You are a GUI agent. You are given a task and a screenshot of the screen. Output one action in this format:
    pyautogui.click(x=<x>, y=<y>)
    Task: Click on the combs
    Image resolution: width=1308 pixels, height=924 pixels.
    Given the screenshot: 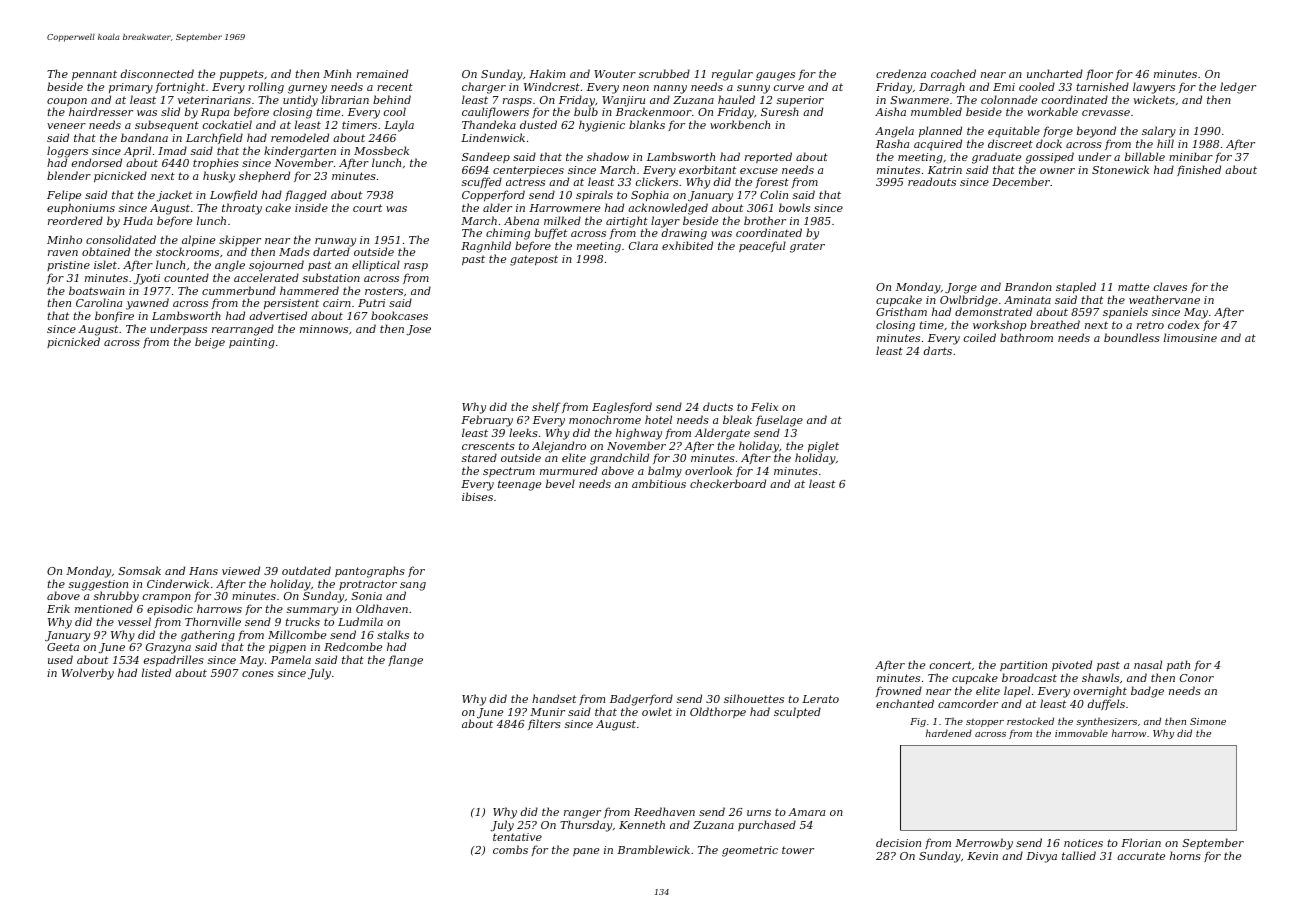 What is the action you would take?
    pyautogui.click(x=510, y=849)
